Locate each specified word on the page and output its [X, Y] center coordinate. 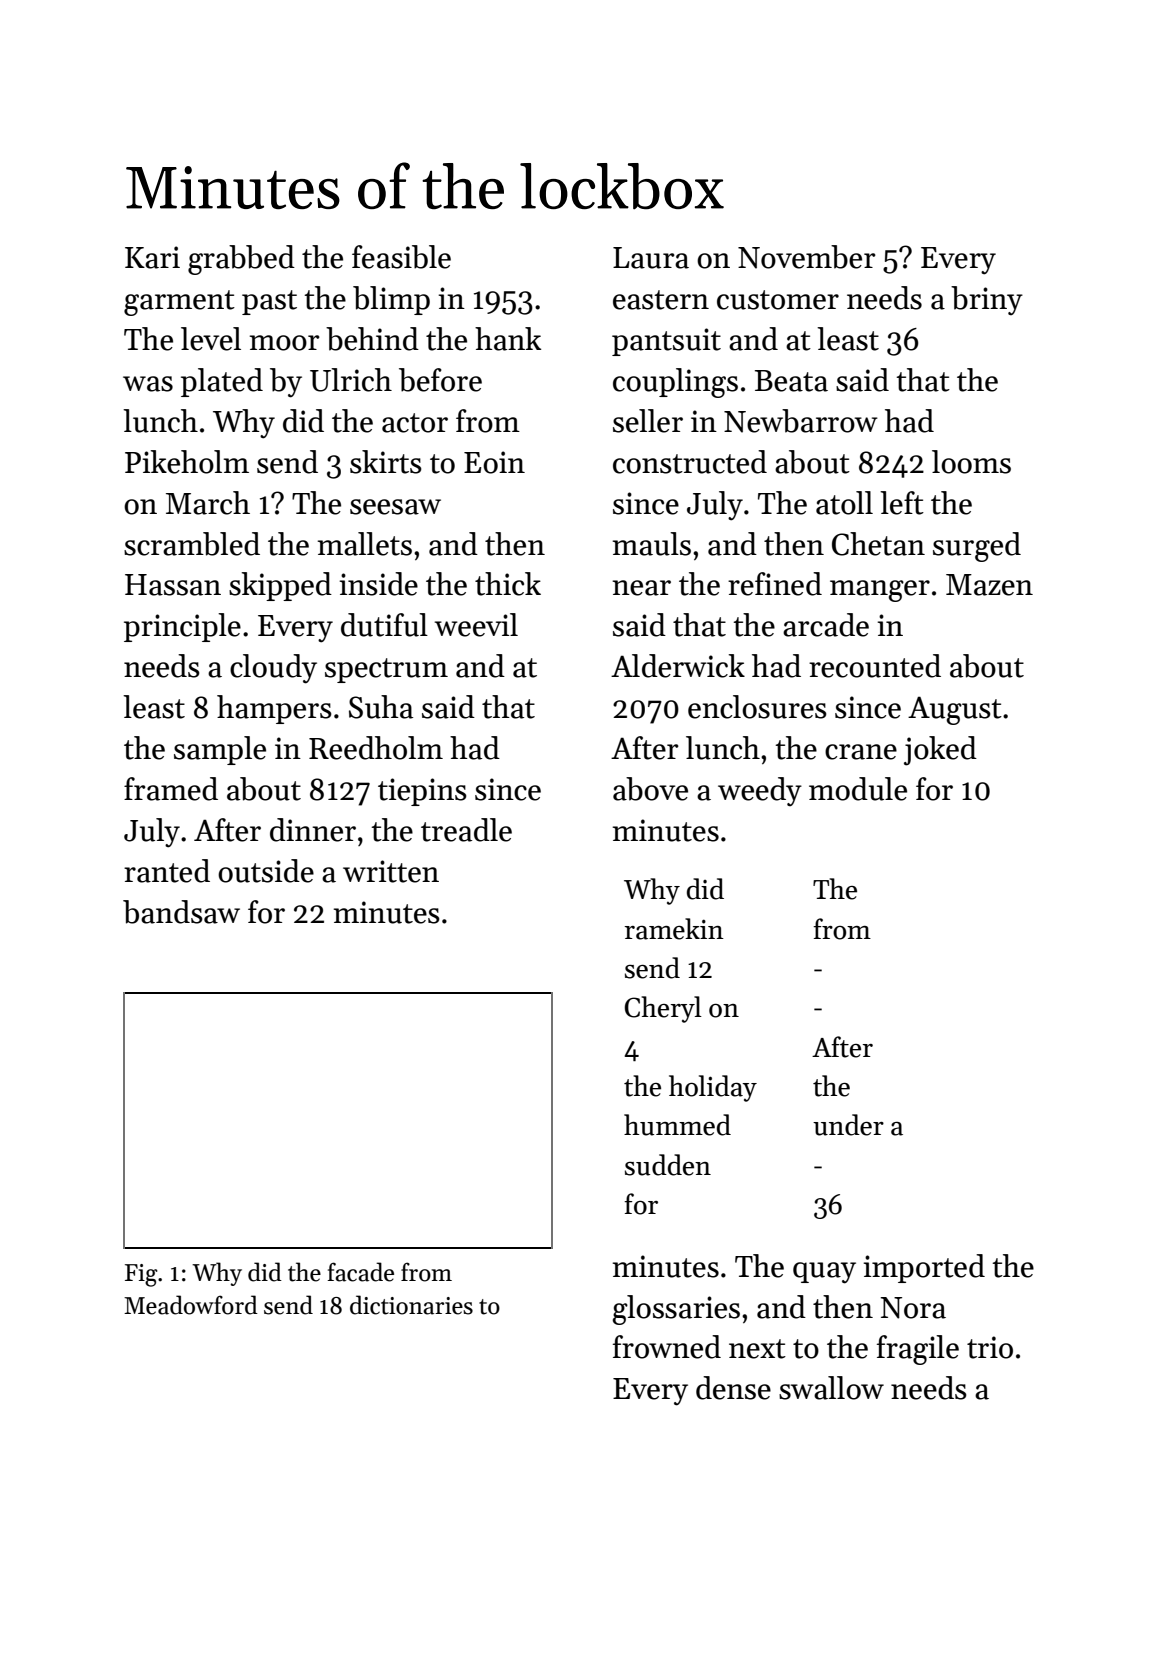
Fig [141, 1275]
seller [648, 421]
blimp [391, 300]
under [848, 1125]
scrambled [192, 544]
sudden [668, 1165]
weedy [760, 791]
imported [924, 1268]
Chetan [878, 544]
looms [971, 462]
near [641, 588]
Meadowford [191, 1305]
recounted [875, 666]
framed [171, 789]
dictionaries [411, 1305]
